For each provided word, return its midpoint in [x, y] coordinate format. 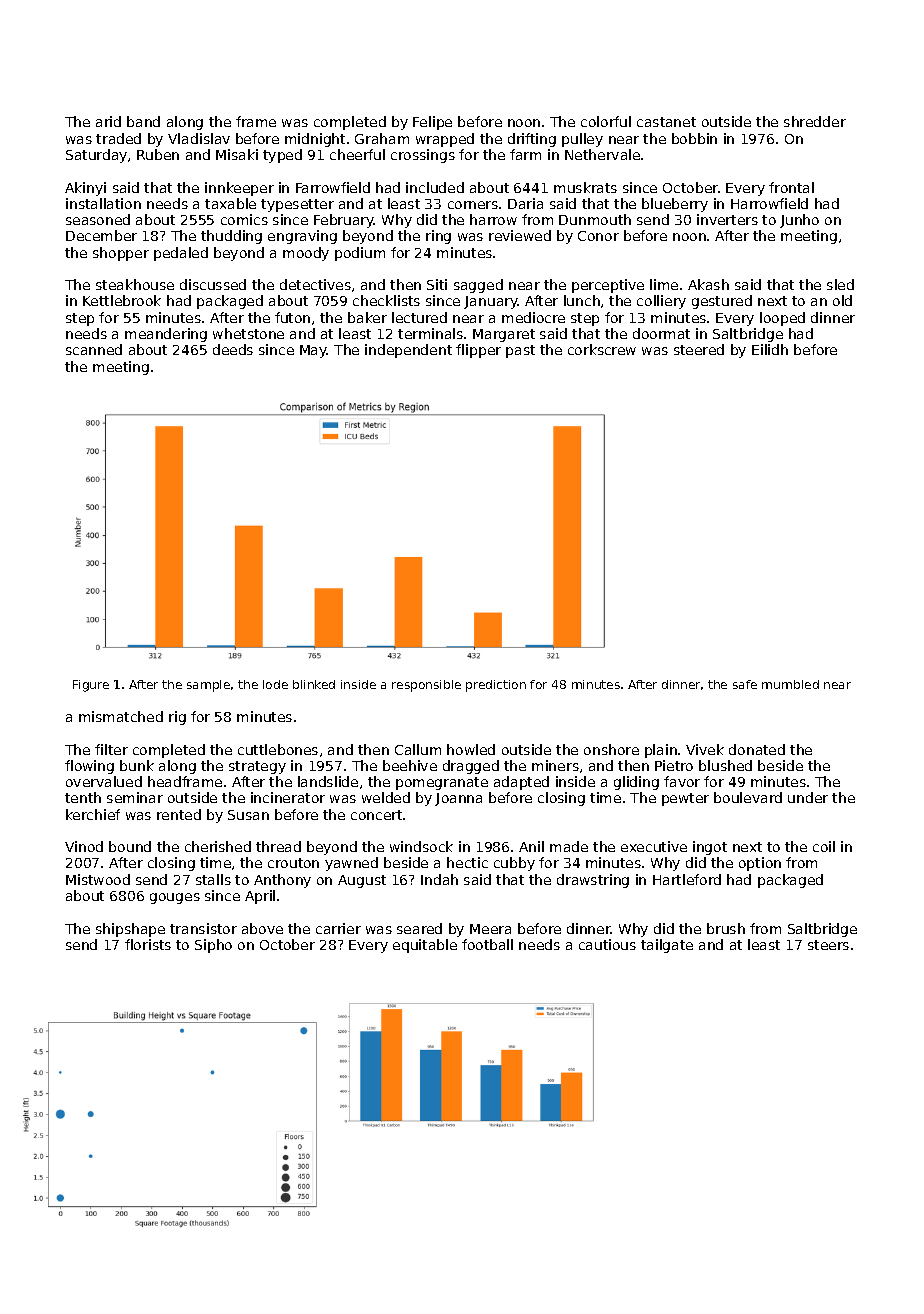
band [143, 121]
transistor [203, 928]
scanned [94, 349]
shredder [815, 121]
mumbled [790, 684]
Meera [490, 929]
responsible [426, 686]
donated [757, 749]
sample [208, 686]
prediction [496, 686]
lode [275, 684]
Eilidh [770, 349]
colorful [606, 121]
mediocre [533, 317]
